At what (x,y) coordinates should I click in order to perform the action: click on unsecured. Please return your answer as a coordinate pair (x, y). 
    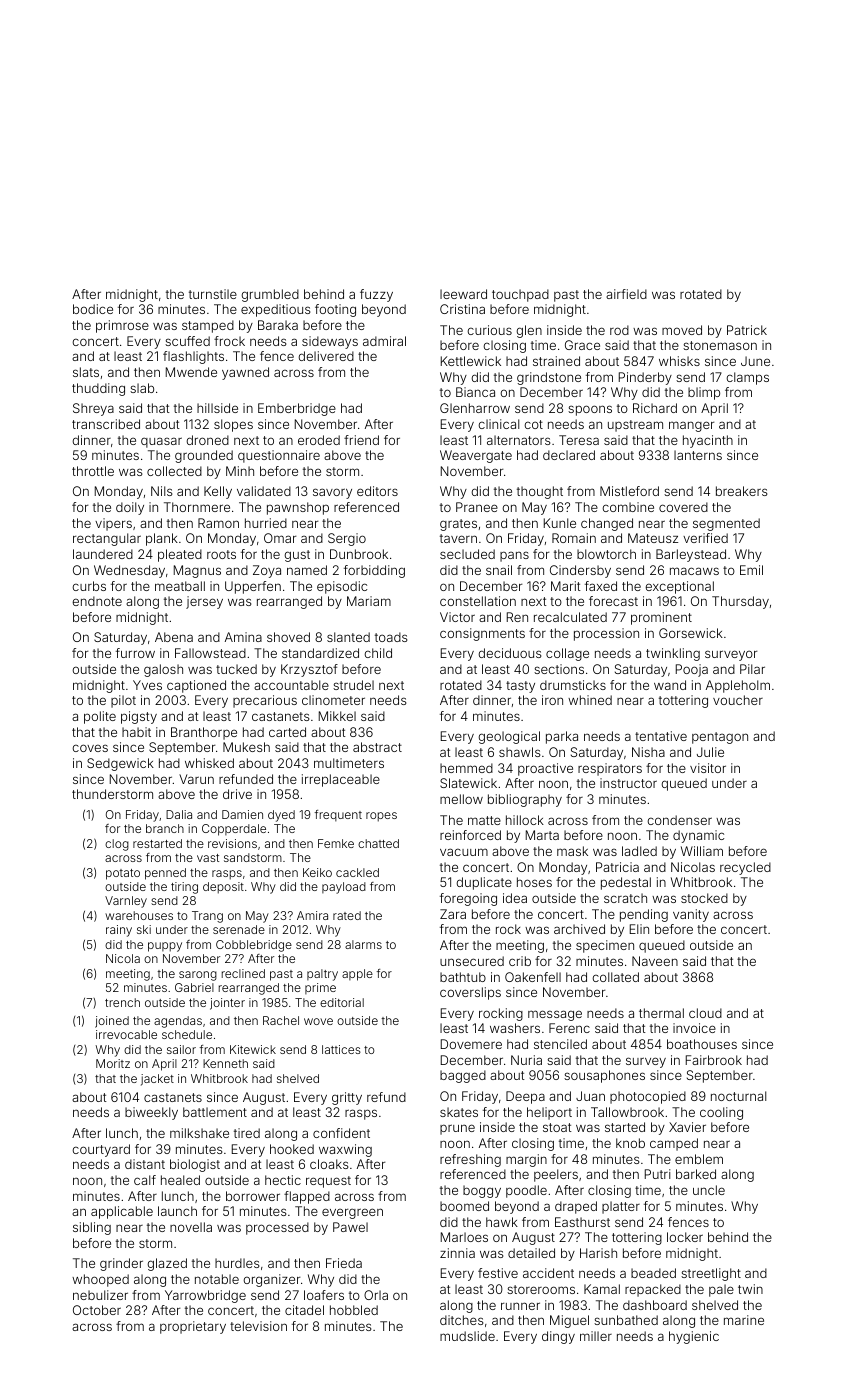
    Looking at the image, I should click on (472, 961).
